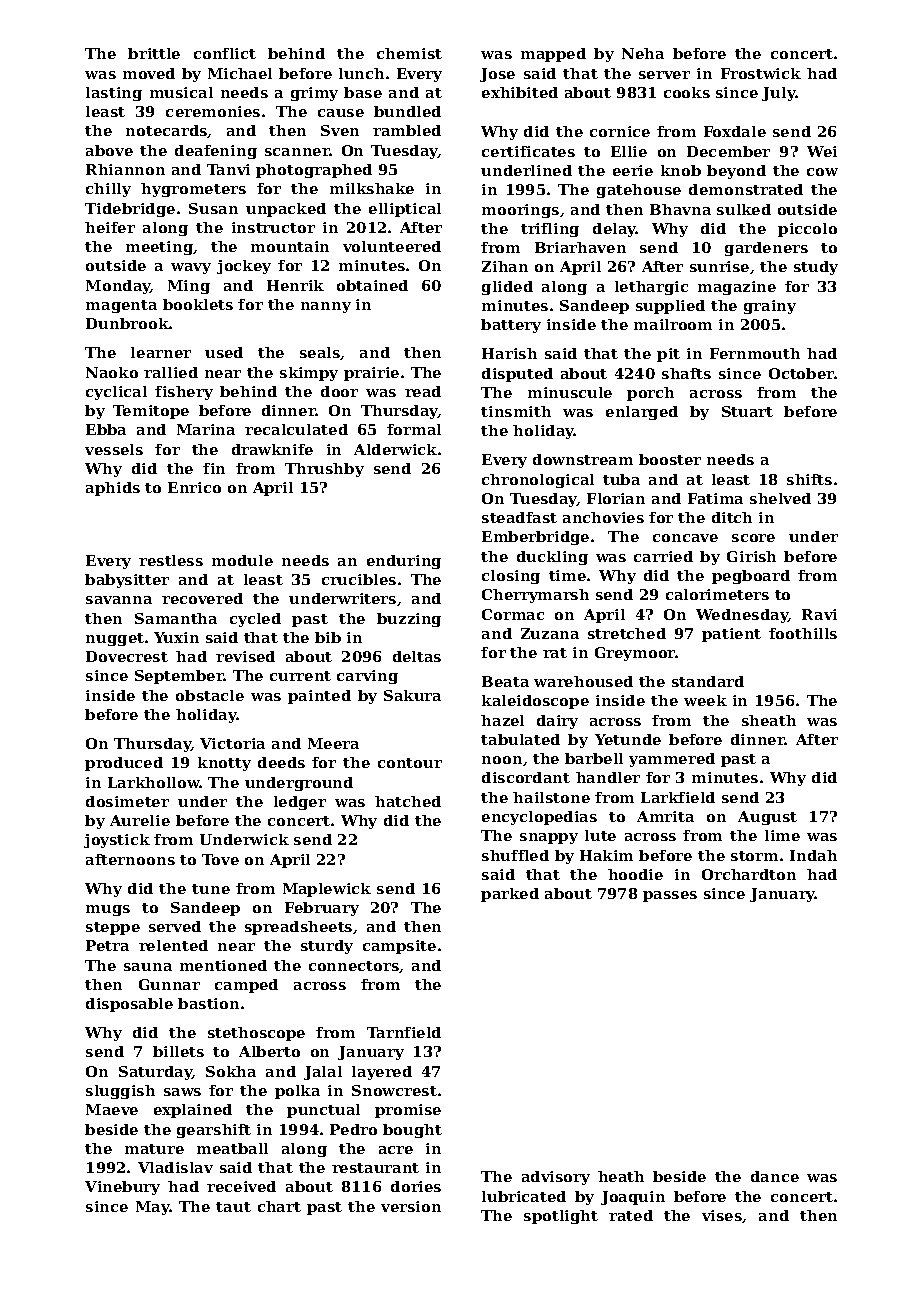 This image has height=1314, width=924. I want to click on ditch, so click(732, 517).
